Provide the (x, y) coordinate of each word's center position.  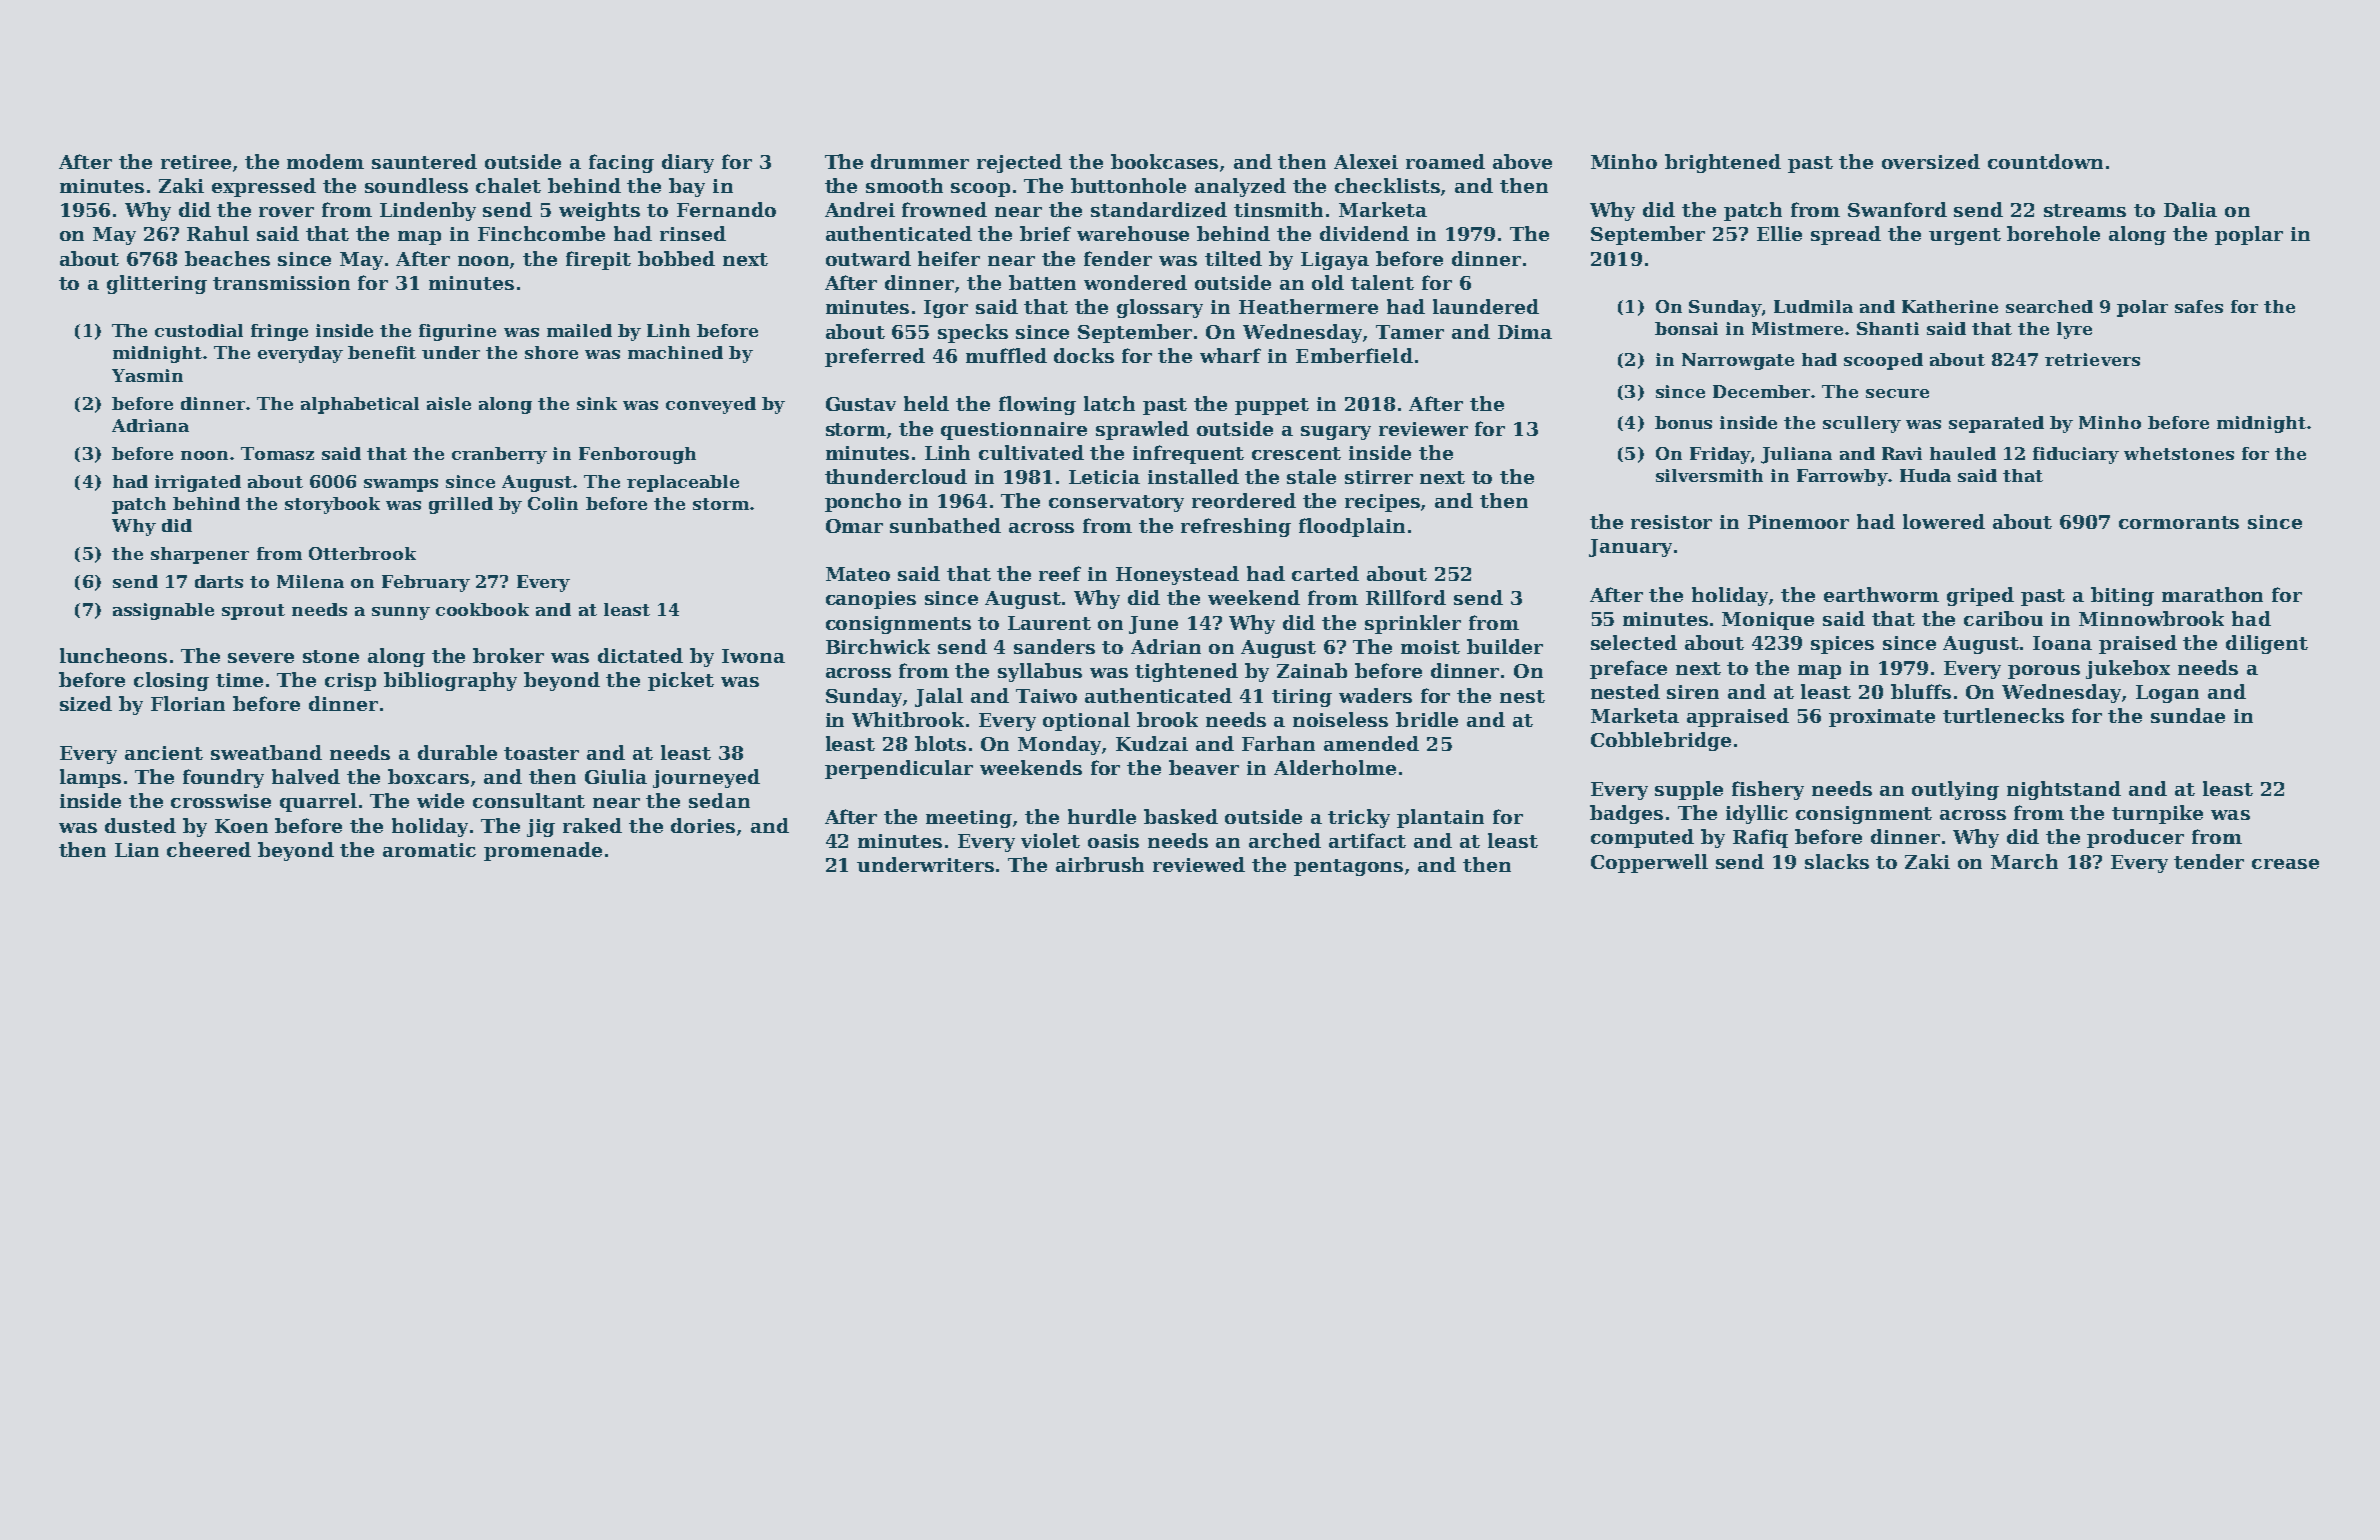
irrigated (198, 483)
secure (1897, 393)
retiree (196, 162)
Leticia (1104, 477)
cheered (209, 849)
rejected (1019, 163)
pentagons (1348, 867)
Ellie (1779, 233)
